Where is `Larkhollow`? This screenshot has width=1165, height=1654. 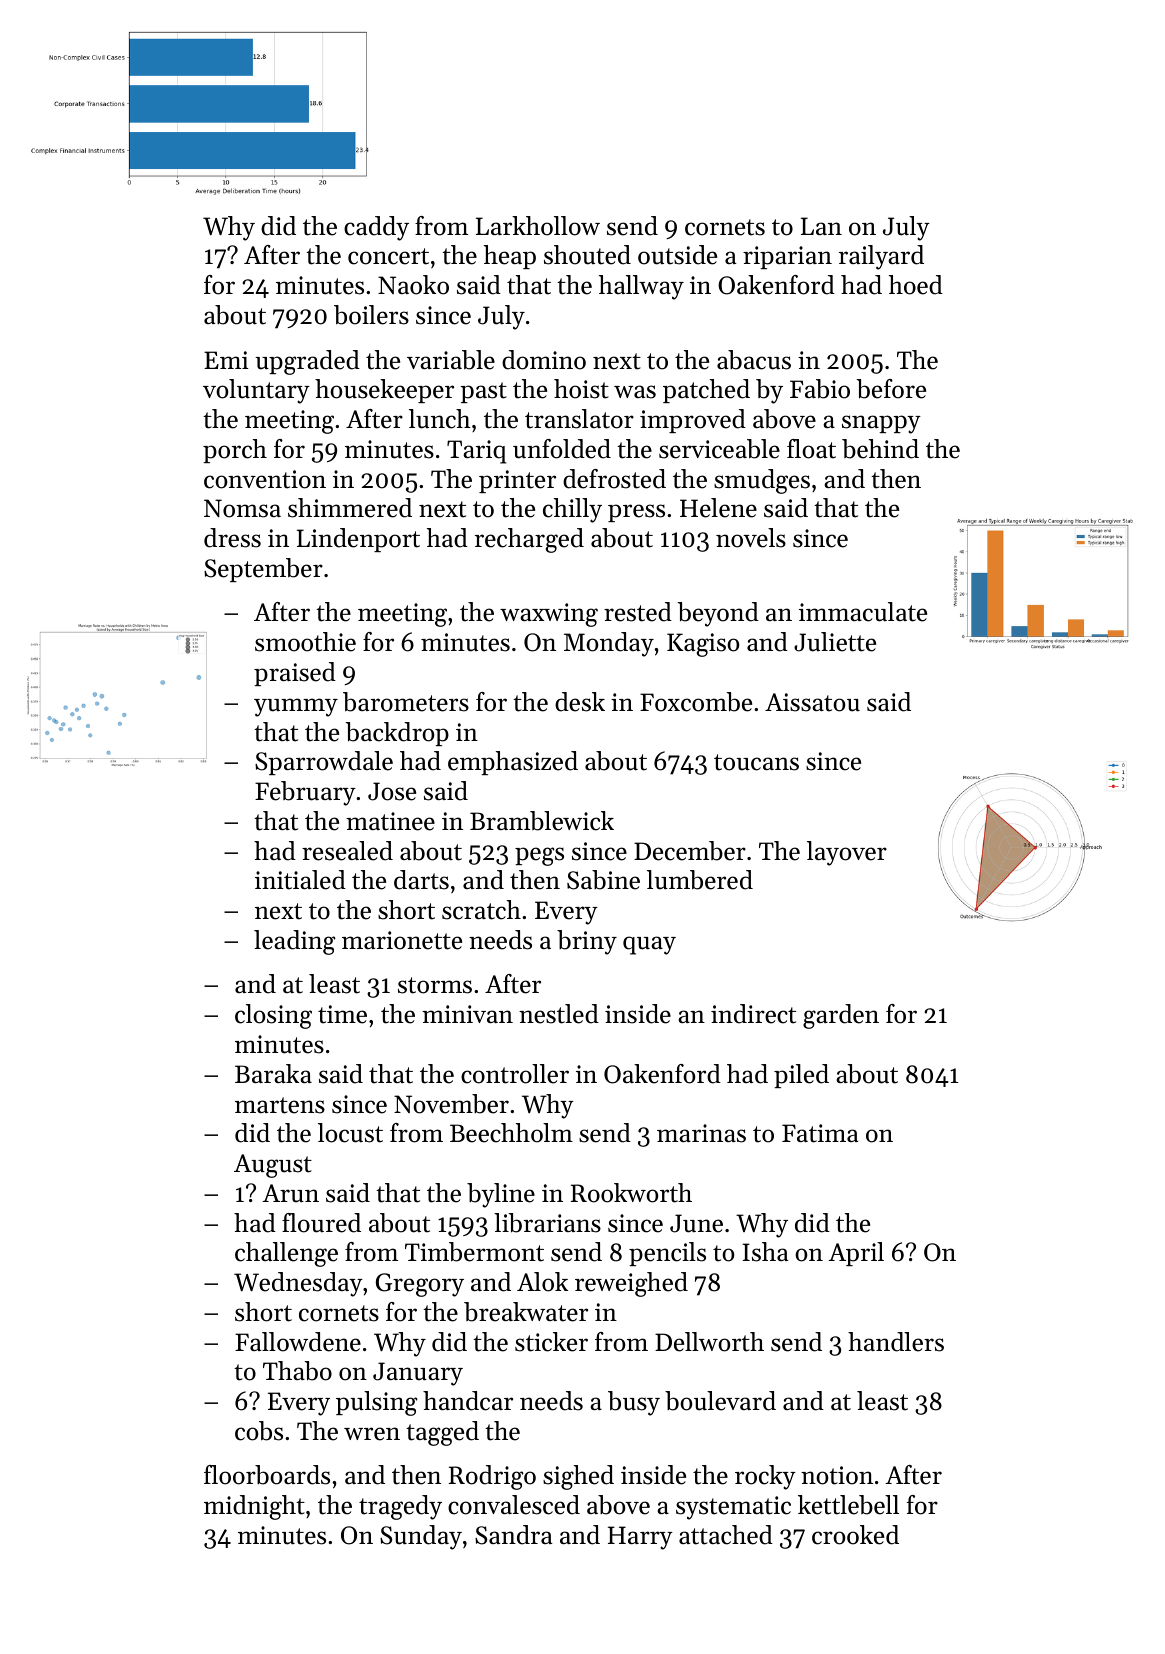
Larkhollow is located at coordinates (538, 226).
